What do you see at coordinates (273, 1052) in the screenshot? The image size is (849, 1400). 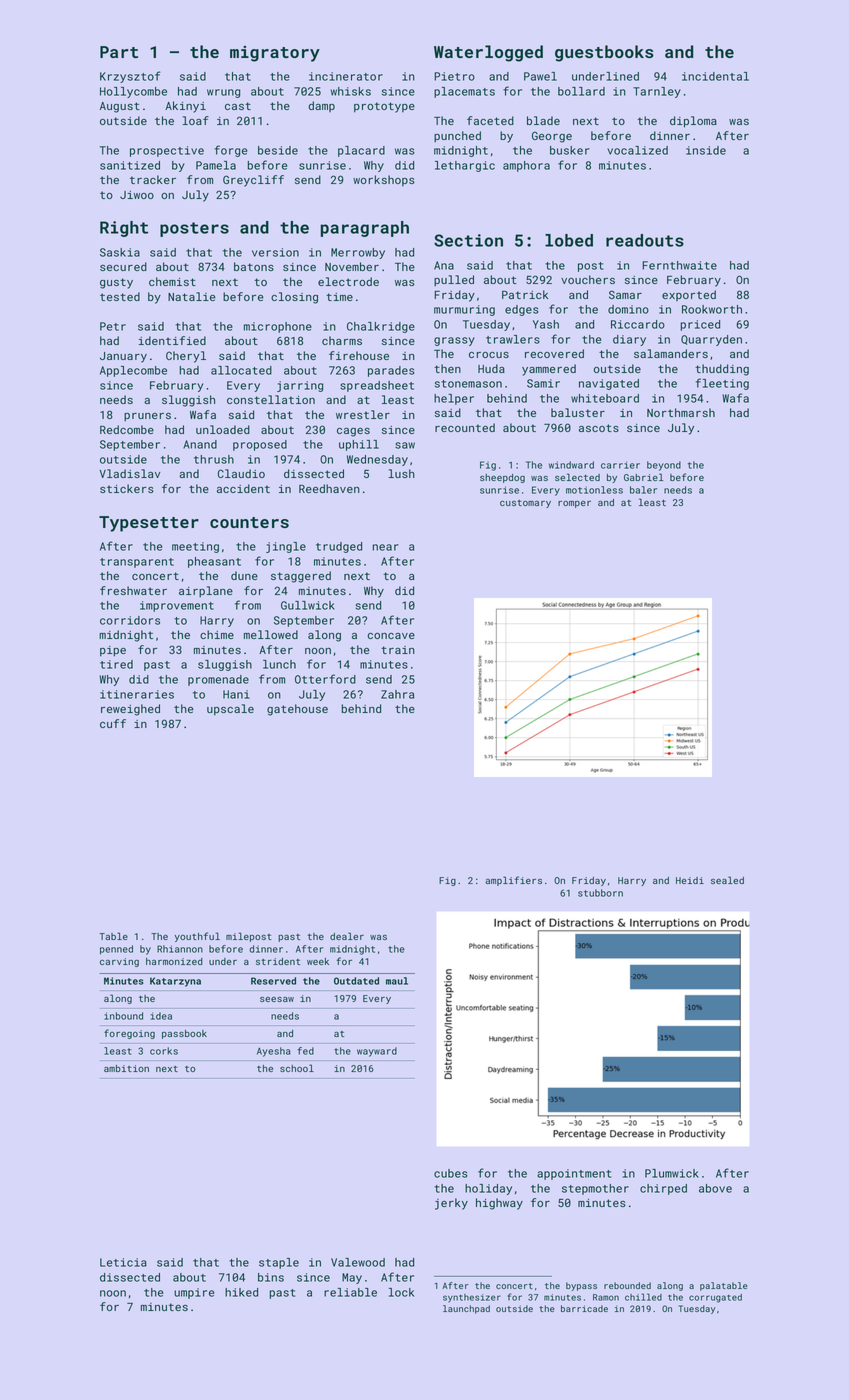 I see `Ayesha` at bounding box center [273, 1052].
